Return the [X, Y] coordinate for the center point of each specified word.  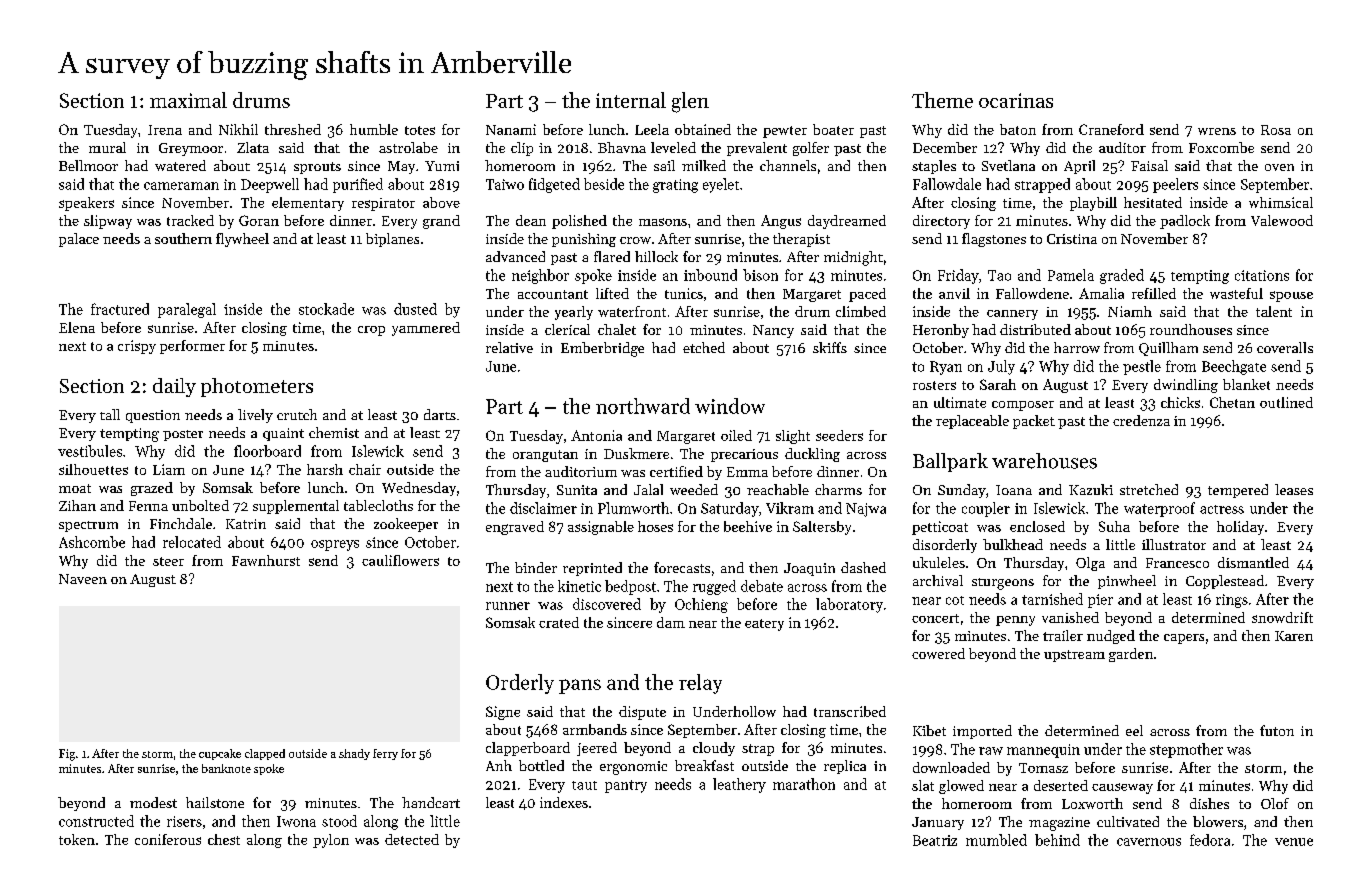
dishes [1209, 803]
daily [174, 387]
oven [1279, 167]
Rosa [1276, 130]
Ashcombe [92, 542]
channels [788, 165]
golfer [811, 149]
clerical [567, 329]
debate [762, 586]
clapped [265, 754]
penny [1015, 621]
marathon [804, 784]
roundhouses [1191, 329]
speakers [86, 204]
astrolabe [408, 147]
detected [412, 839]
